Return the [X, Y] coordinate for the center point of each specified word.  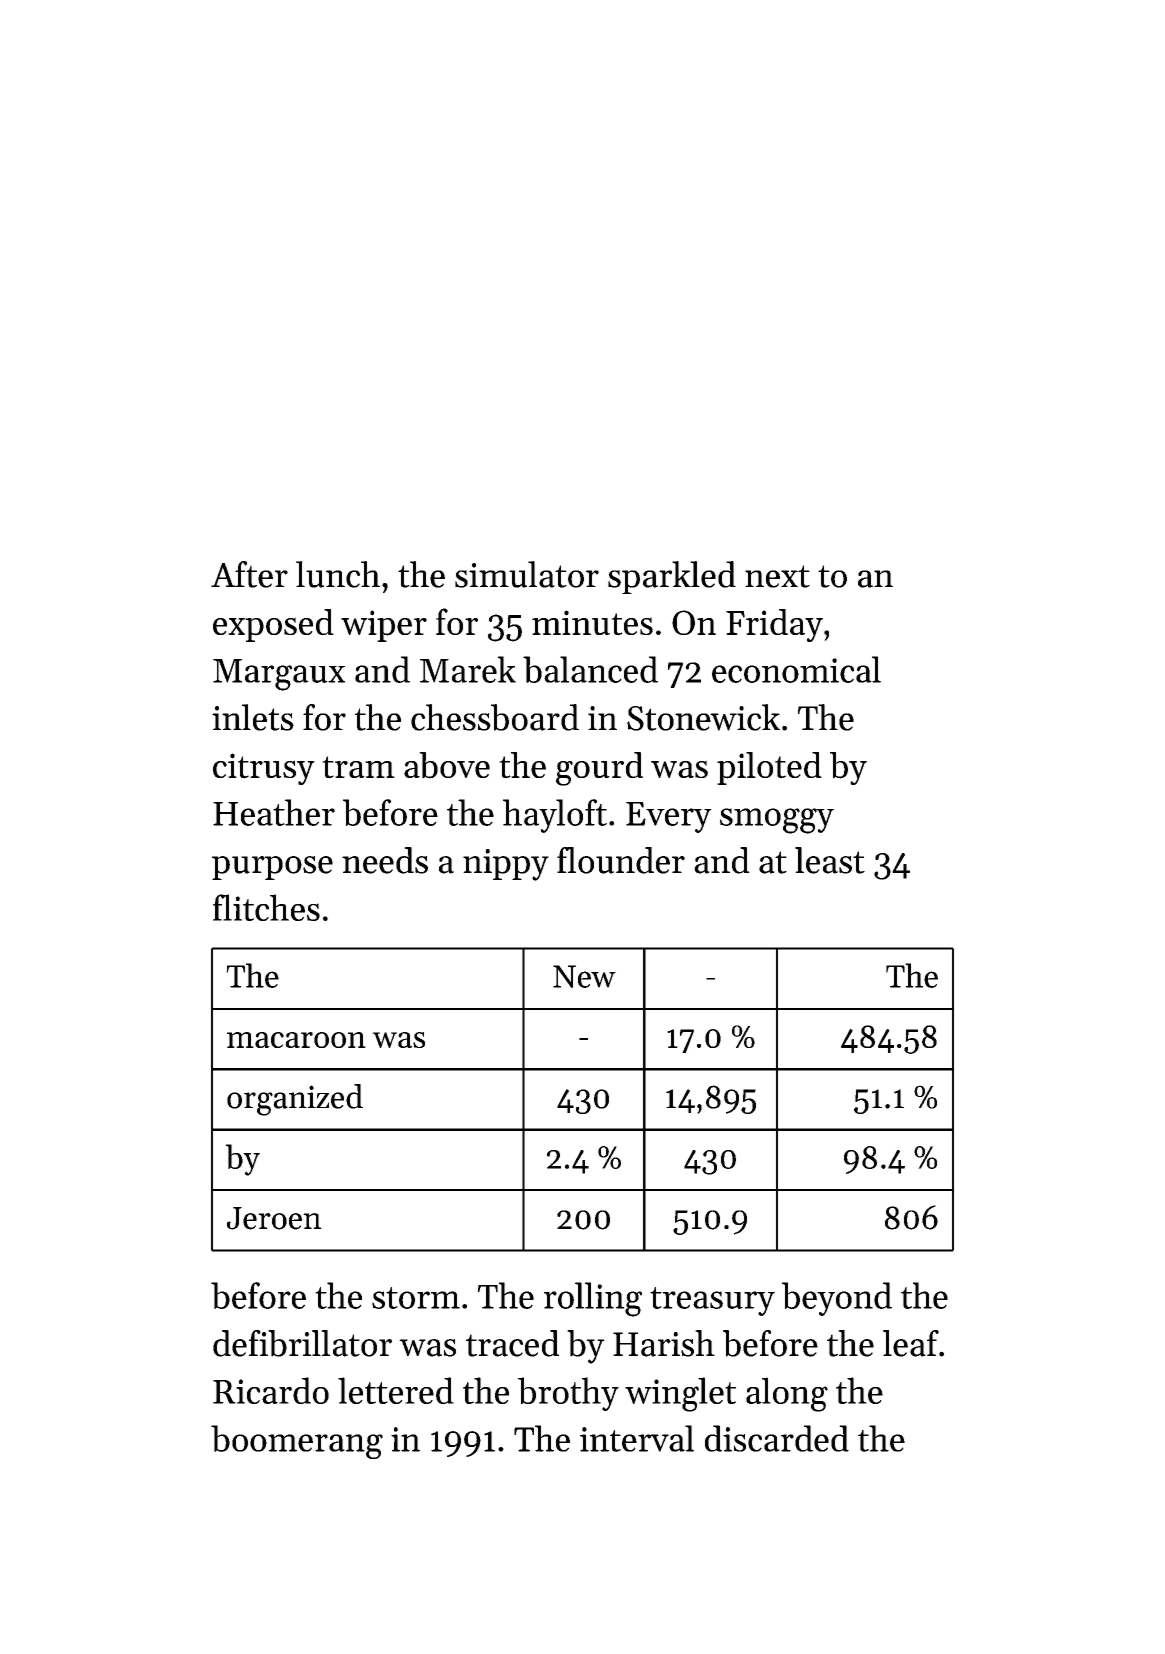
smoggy [777, 821]
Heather [274, 812]
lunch [338, 574]
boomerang [297, 1442]
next [777, 576]
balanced [590, 669]
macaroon [296, 1040]
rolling [593, 1299]
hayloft [555, 816]
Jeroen [274, 1218]
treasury [712, 1301]
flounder [621, 860]
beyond [837, 1299]
